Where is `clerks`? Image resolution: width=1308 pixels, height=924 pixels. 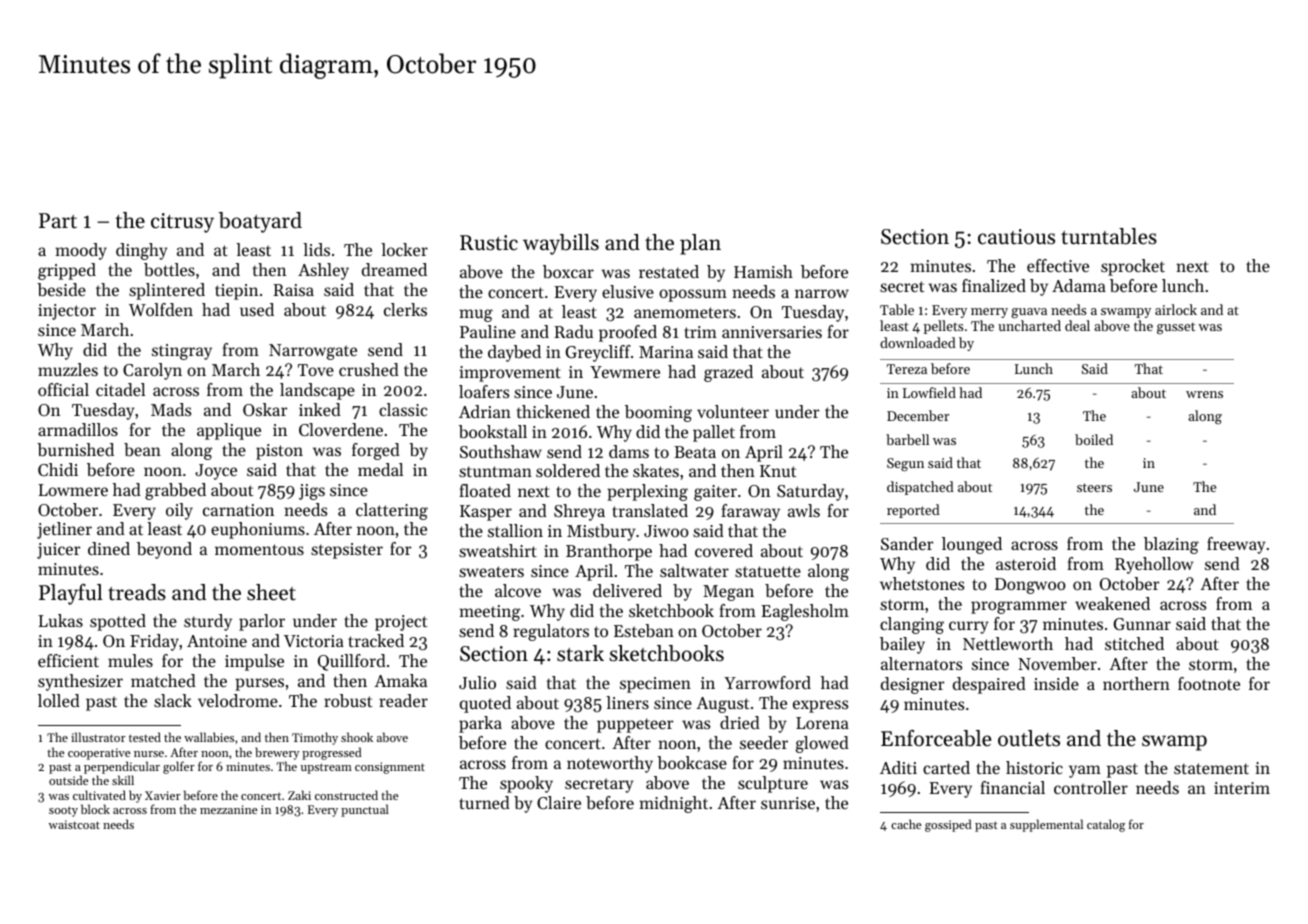 clerks is located at coordinates (405, 309).
